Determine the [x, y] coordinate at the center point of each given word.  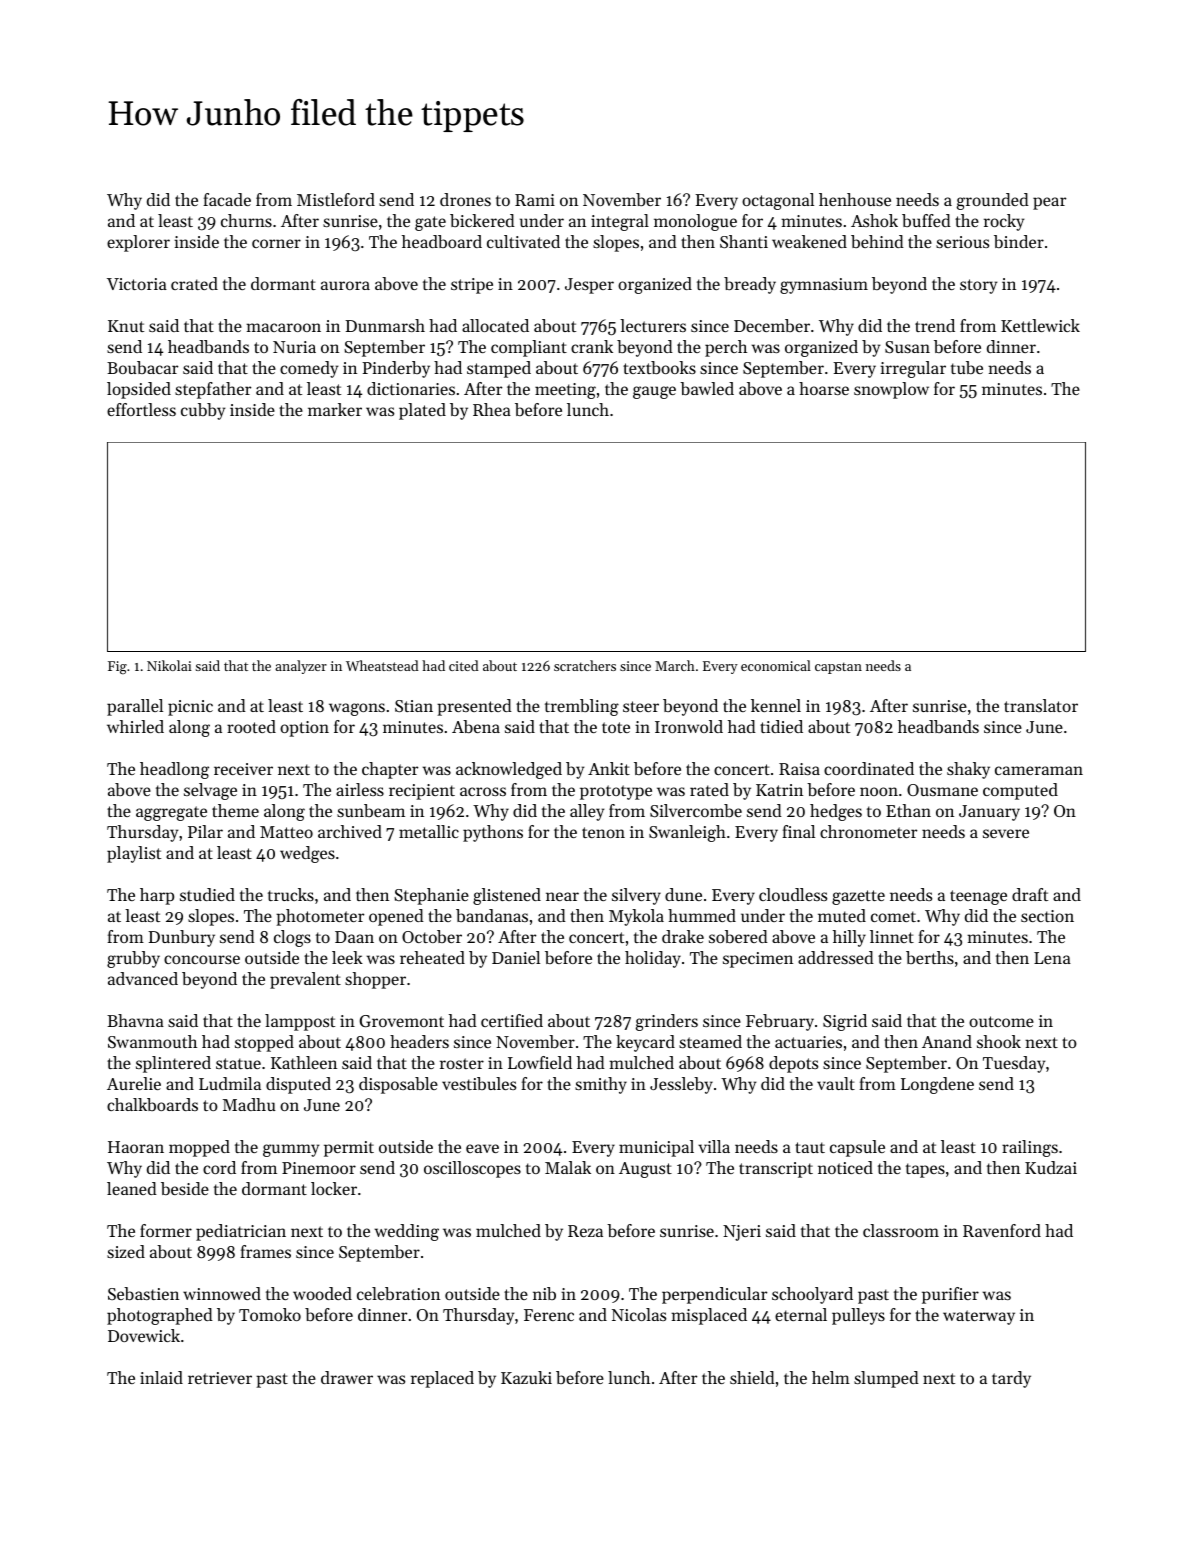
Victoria [137, 284]
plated [422, 411]
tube [967, 367]
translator [1041, 705]
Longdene [937, 1085]
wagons [357, 709]
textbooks [659, 367]
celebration [398, 1293]
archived [350, 831]
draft [1030, 894]
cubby [203, 411]
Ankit [609, 768]
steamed [710, 1041]
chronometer [868, 831]
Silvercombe [696, 810]
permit [349, 1149]
